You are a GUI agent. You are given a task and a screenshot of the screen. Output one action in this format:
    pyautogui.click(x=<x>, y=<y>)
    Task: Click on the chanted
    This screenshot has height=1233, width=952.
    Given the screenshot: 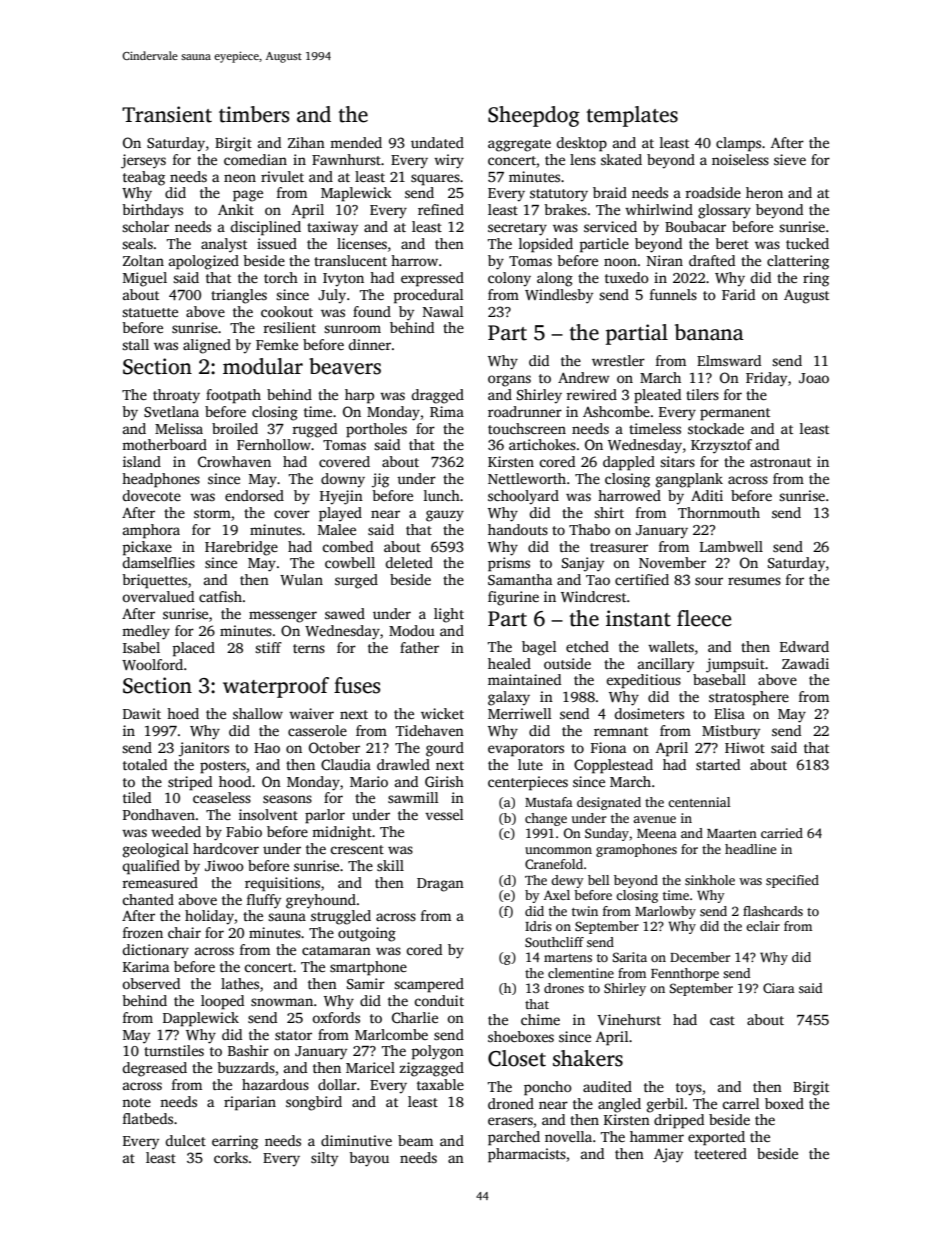 What is the action you would take?
    pyautogui.click(x=148, y=899)
